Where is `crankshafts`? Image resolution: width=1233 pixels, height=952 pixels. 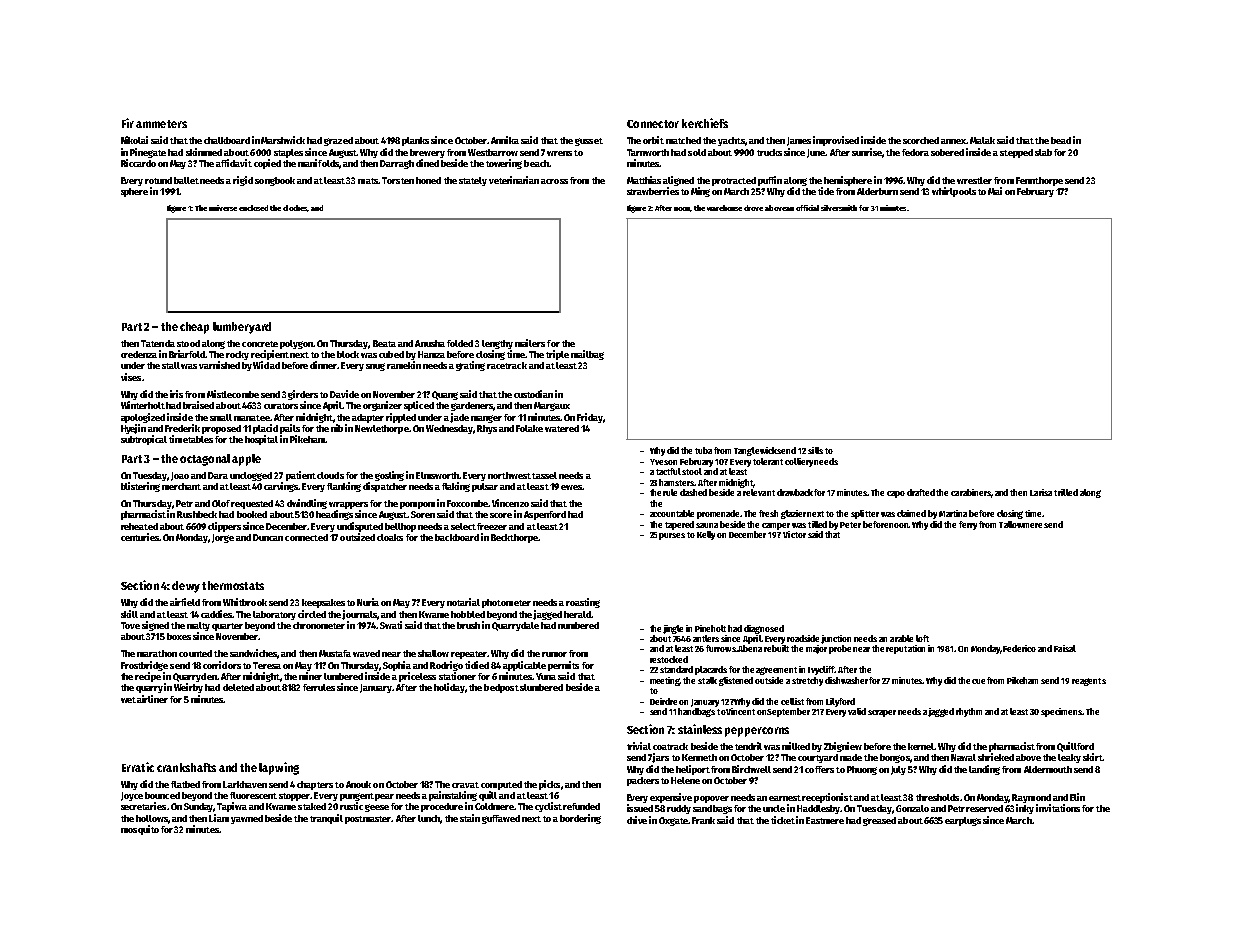 crankshafts is located at coordinates (186, 767).
